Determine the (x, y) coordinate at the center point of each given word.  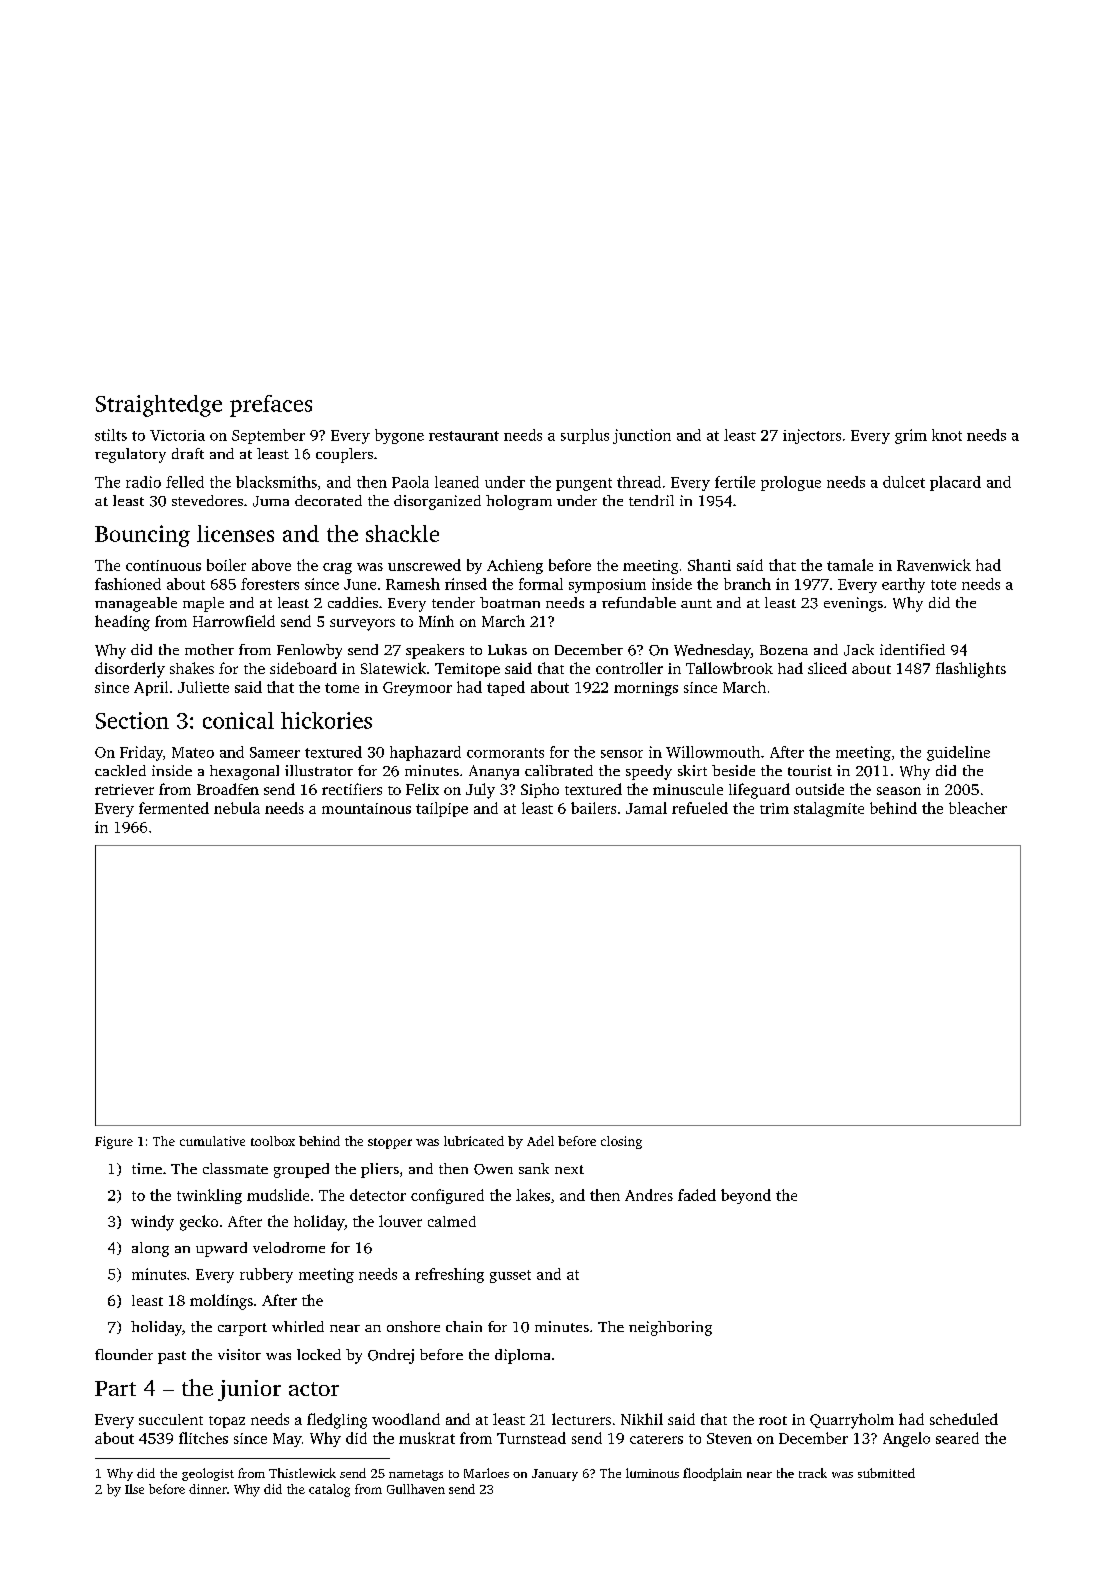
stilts (111, 435)
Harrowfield (234, 621)
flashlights (971, 670)
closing (621, 1142)
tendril (651, 500)
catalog (329, 1490)
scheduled (964, 1419)
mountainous (366, 808)
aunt (696, 603)
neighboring (670, 1328)
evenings (853, 604)
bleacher (978, 808)
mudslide (278, 1195)
